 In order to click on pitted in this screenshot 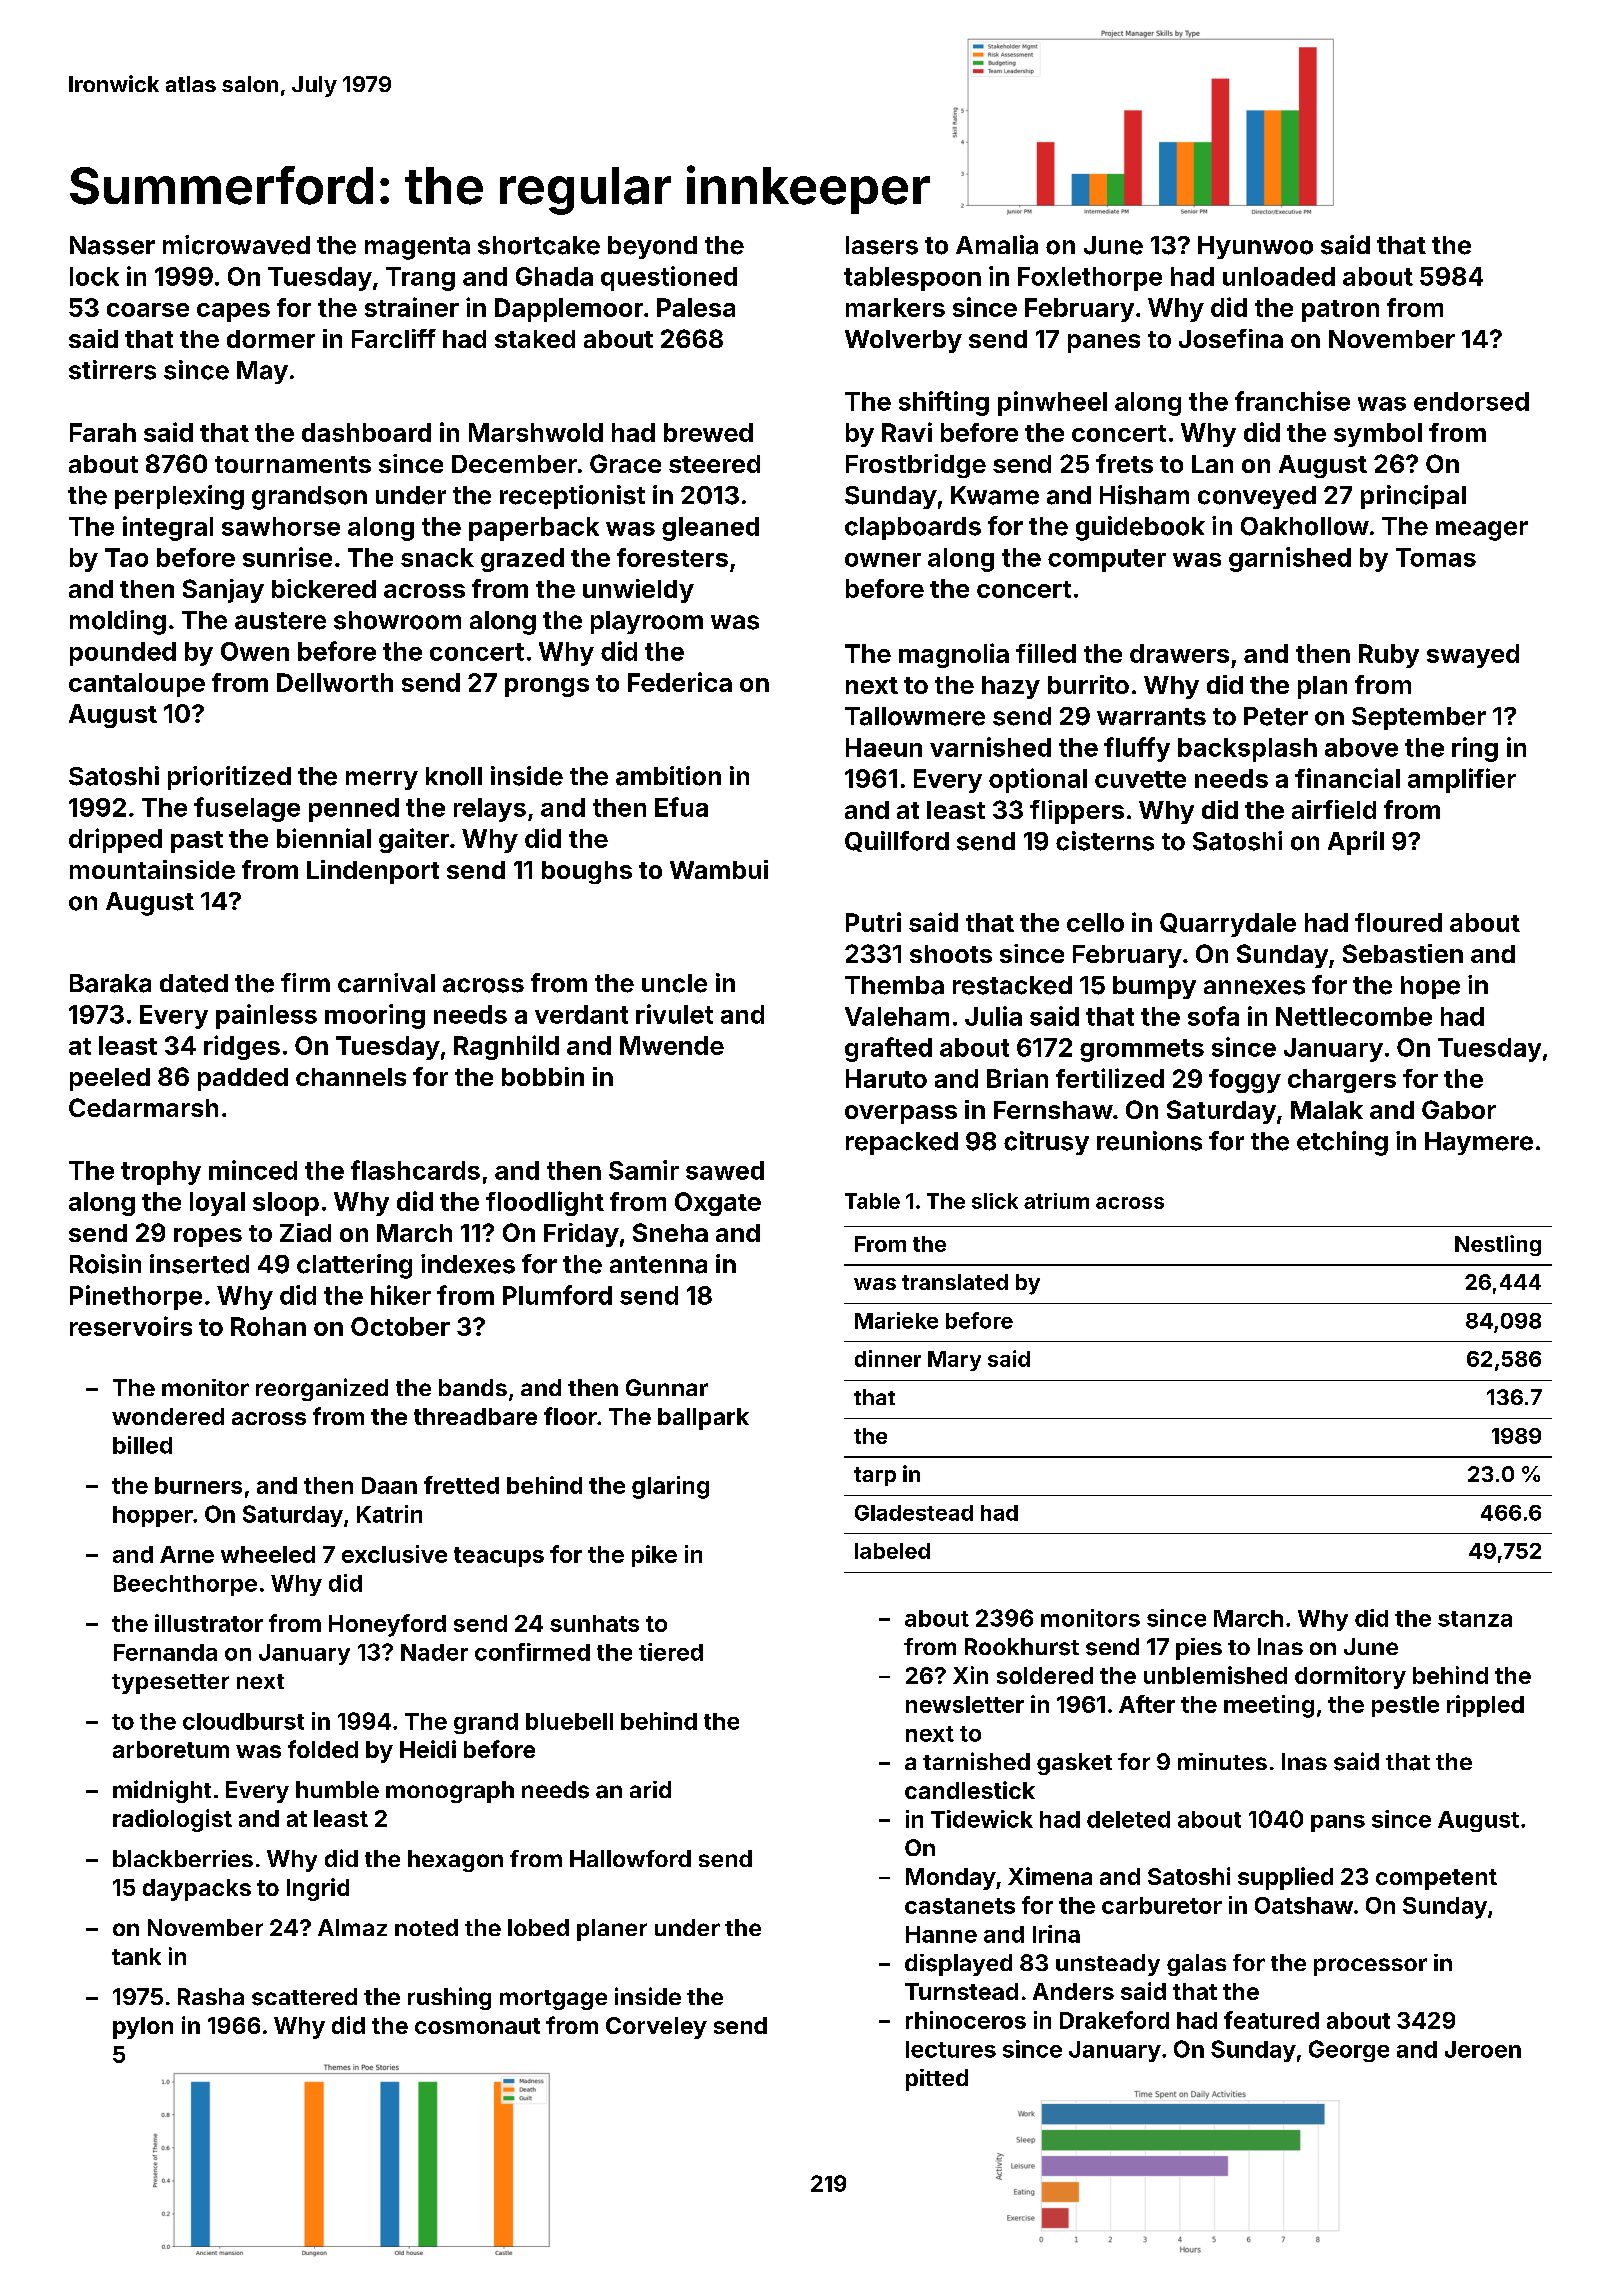, I will do `click(937, 2080)`.
